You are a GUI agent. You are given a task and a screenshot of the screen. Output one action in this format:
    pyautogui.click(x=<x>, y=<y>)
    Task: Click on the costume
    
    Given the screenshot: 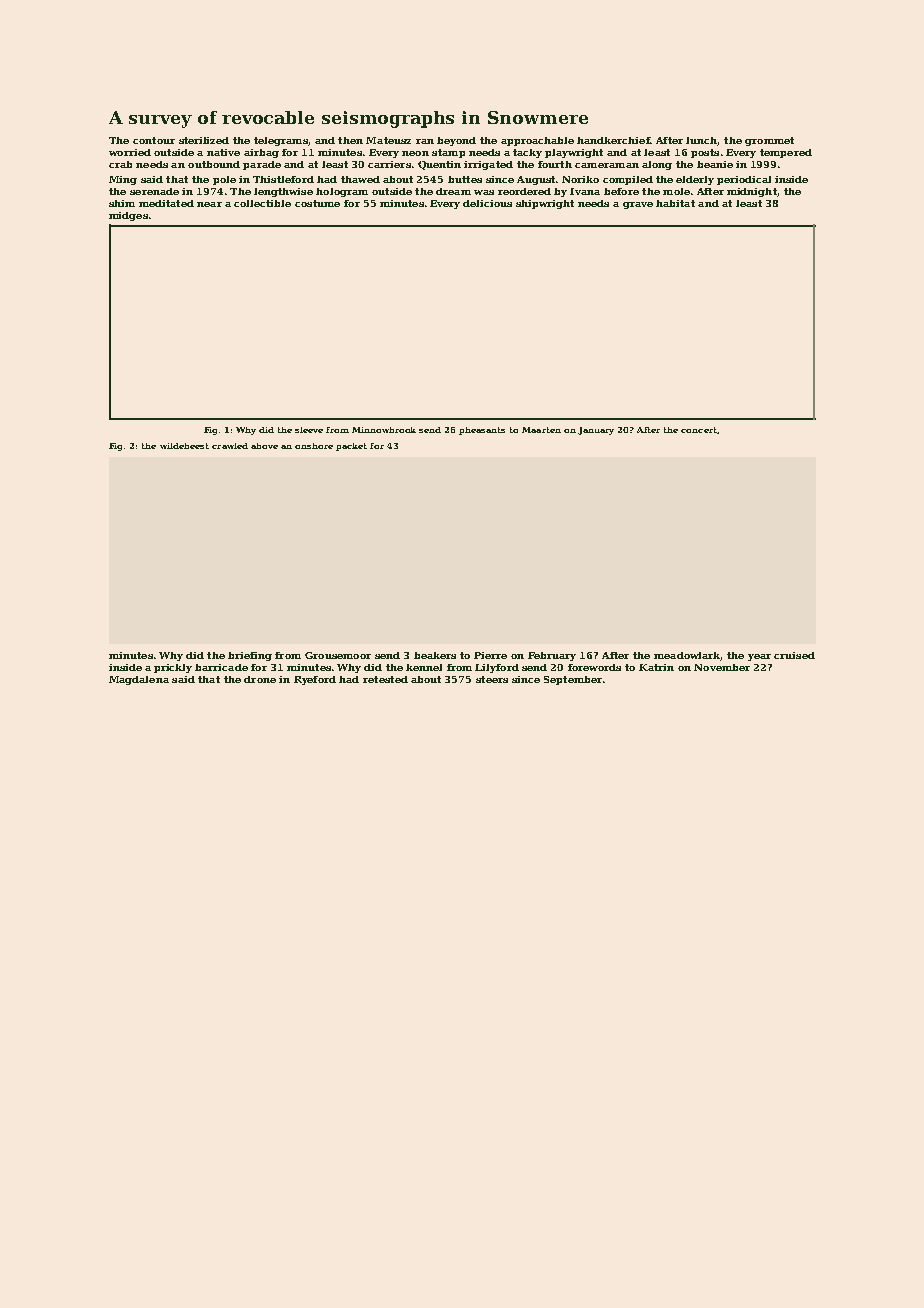 What is the action you would take?
    pyautogui.click(x=317, y=203)
